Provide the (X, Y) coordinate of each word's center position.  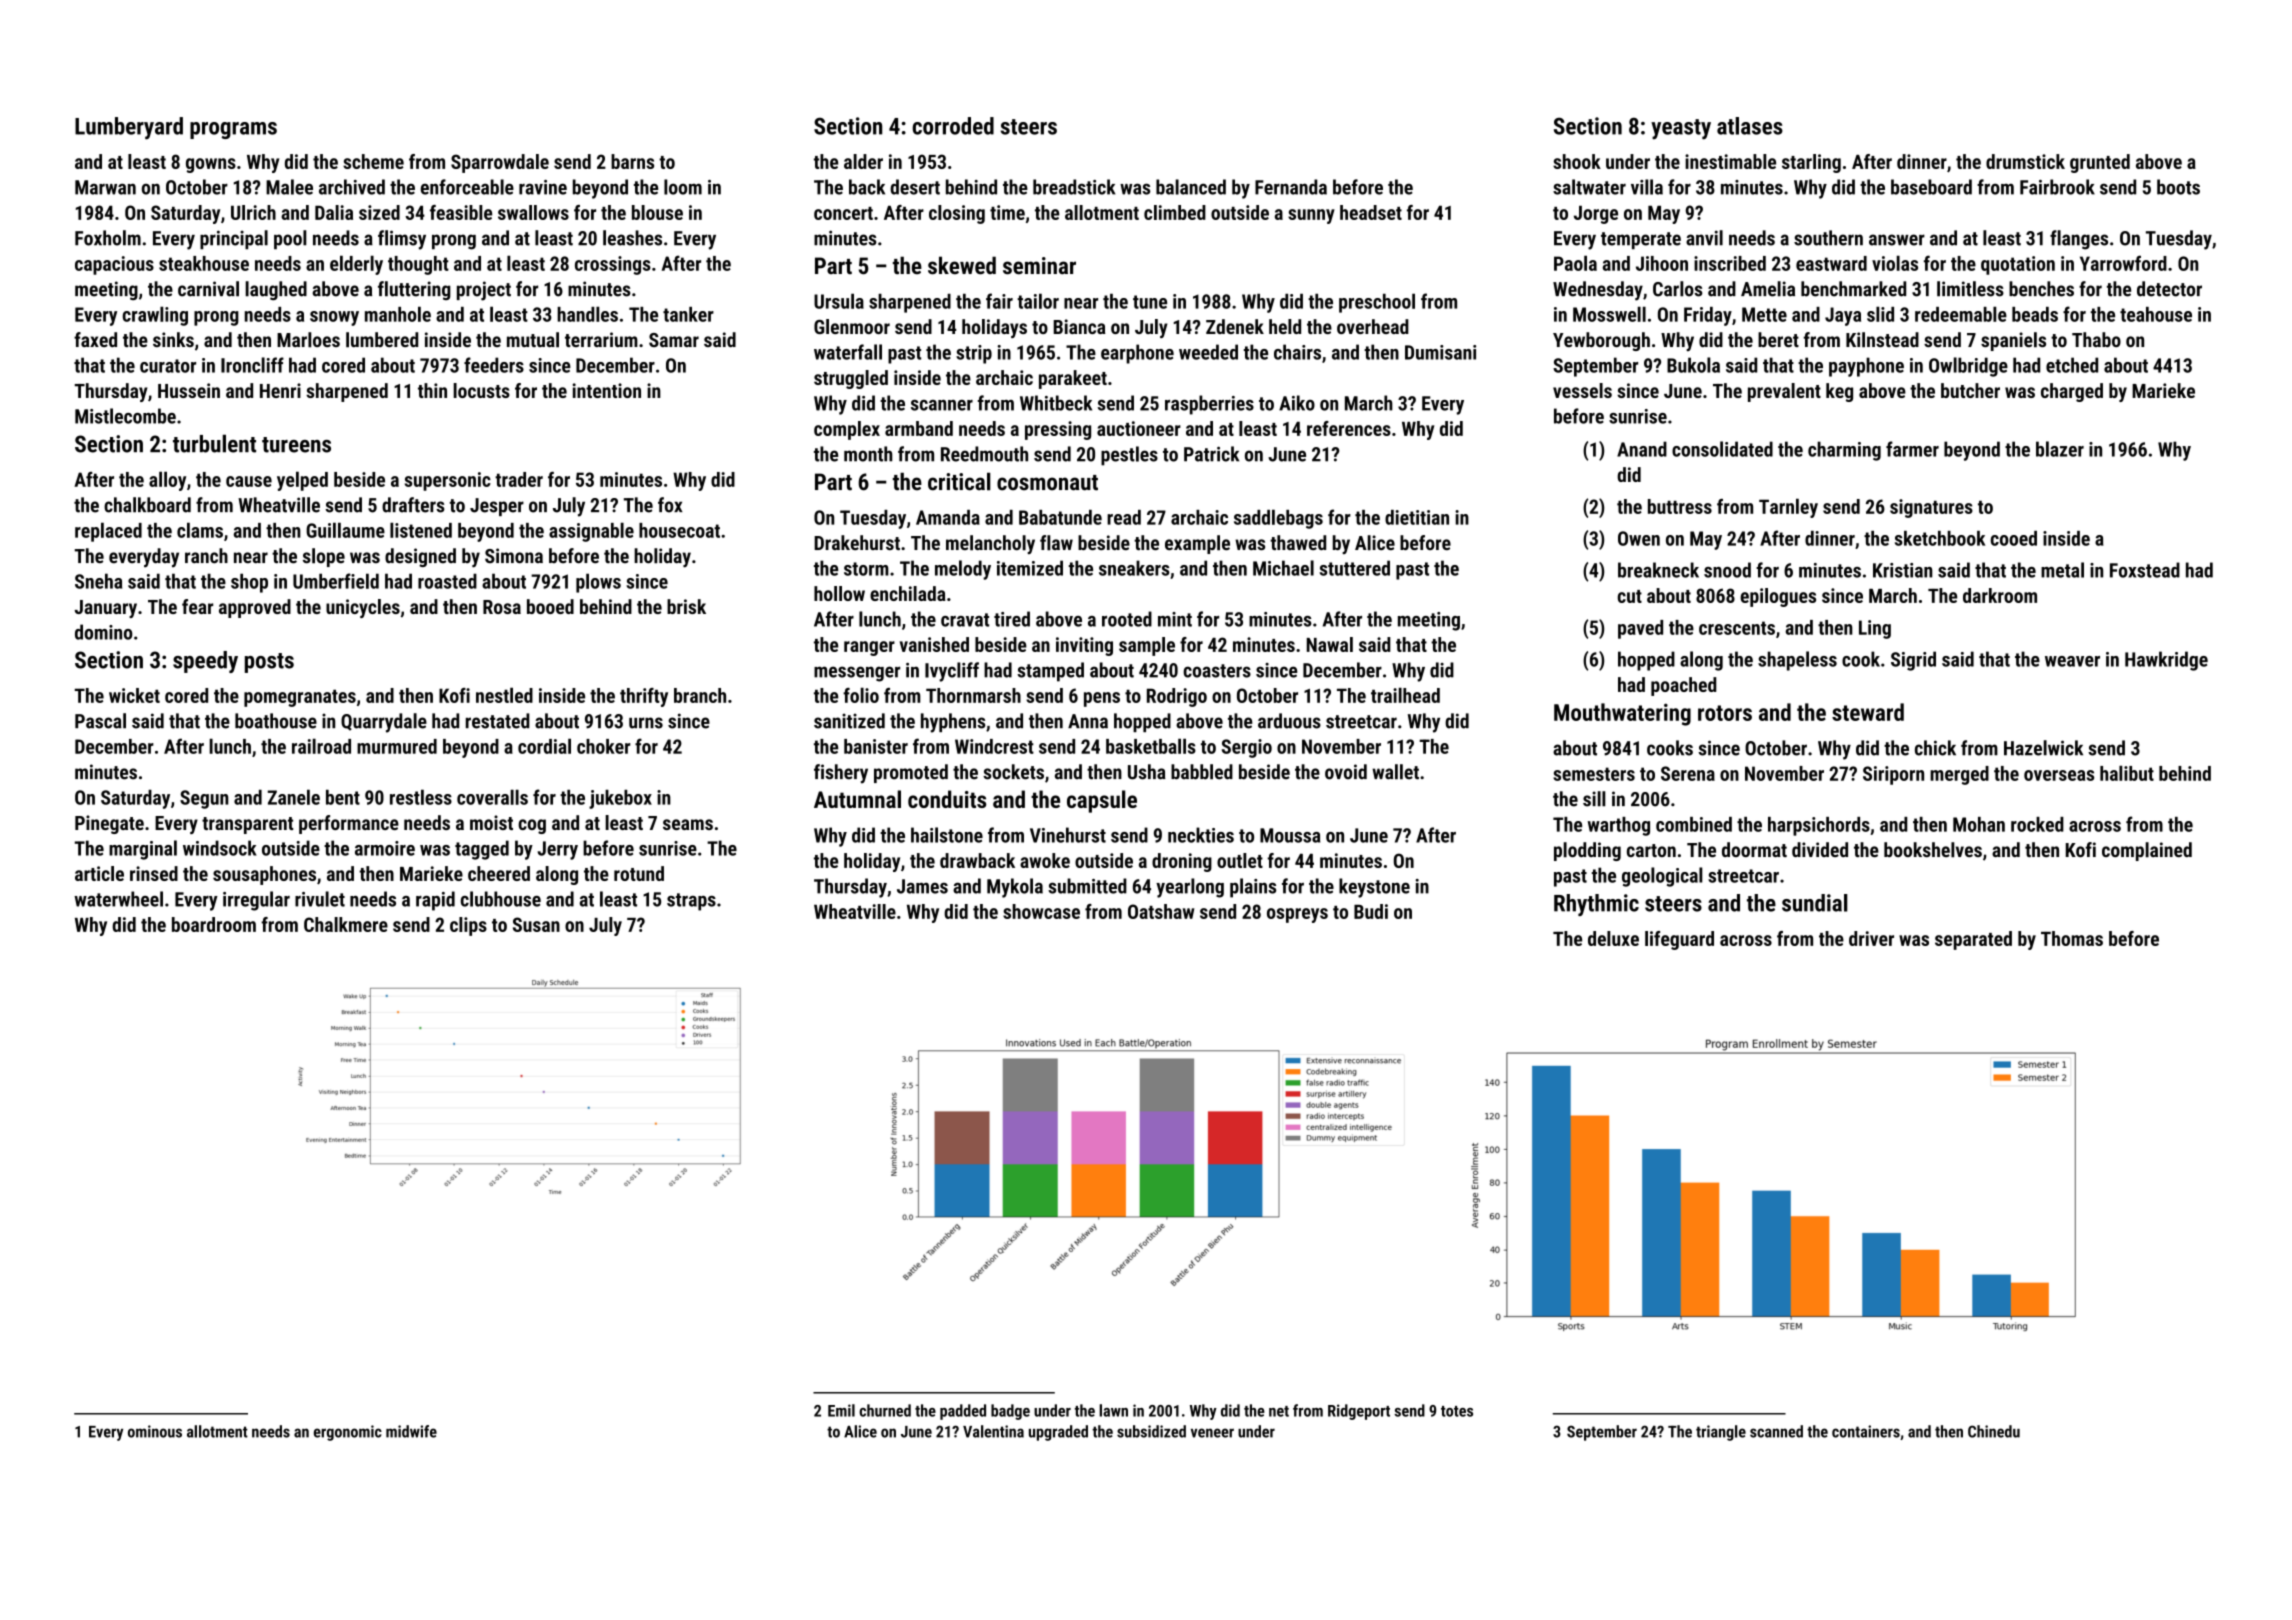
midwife (411, 1431)
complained (2147, 851)
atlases (1750, 126)
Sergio (1247, 748)
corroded (953, 126)
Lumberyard (129, 128)
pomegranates (300, 698)
